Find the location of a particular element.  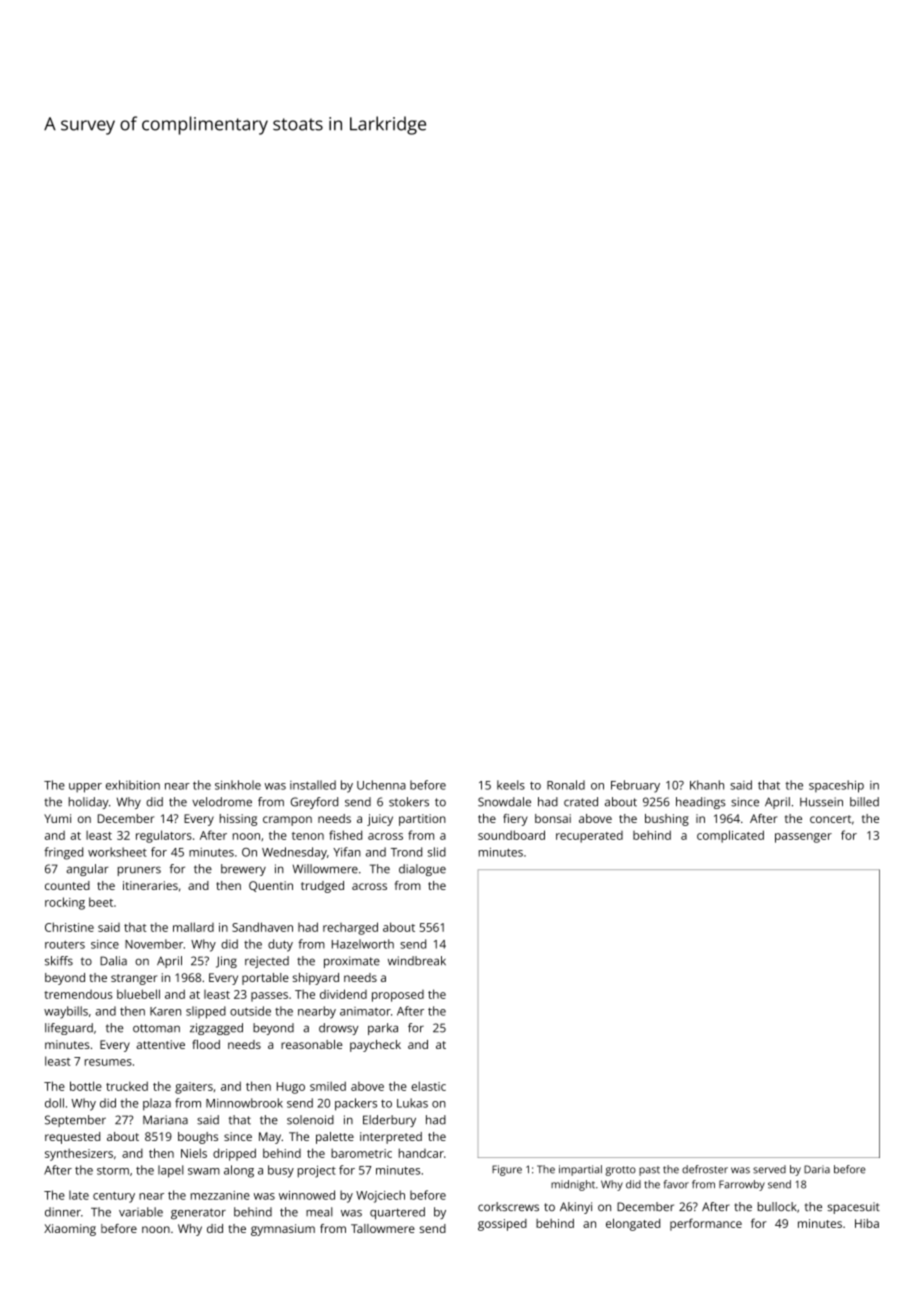

installed is located at coordinates (313, 785).
